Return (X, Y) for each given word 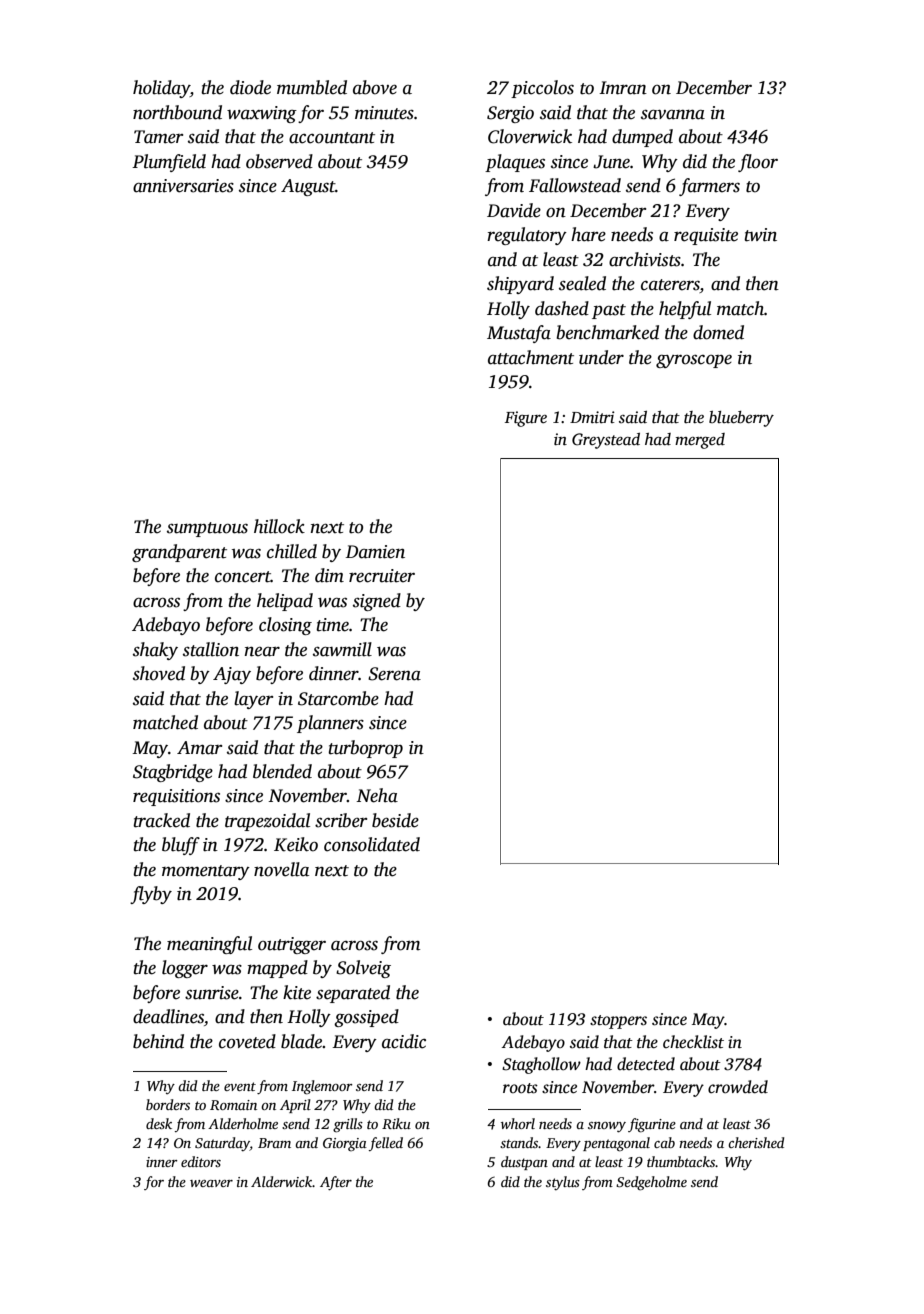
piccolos (542, 89)
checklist (693, 1042)
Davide (514, 210)
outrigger (292, 945)
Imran (623, 88)
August (308, 187)
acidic (404, 1041)
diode (250, 87)
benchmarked (607, 332)
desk (159, 1123)
